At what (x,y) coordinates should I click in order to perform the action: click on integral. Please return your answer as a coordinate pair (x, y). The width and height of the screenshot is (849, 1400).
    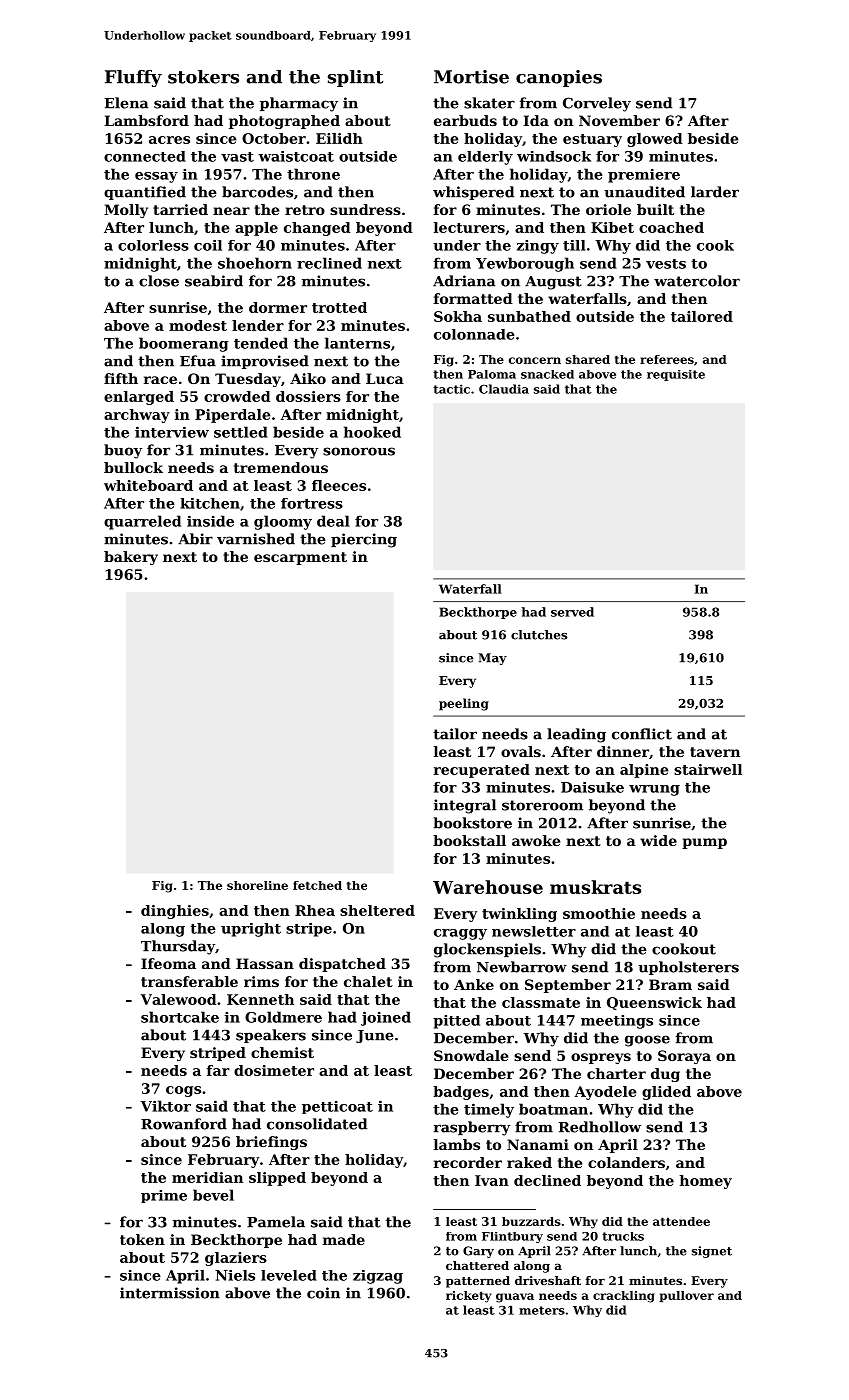
    Looking at the image, I should click on (465, 806).
